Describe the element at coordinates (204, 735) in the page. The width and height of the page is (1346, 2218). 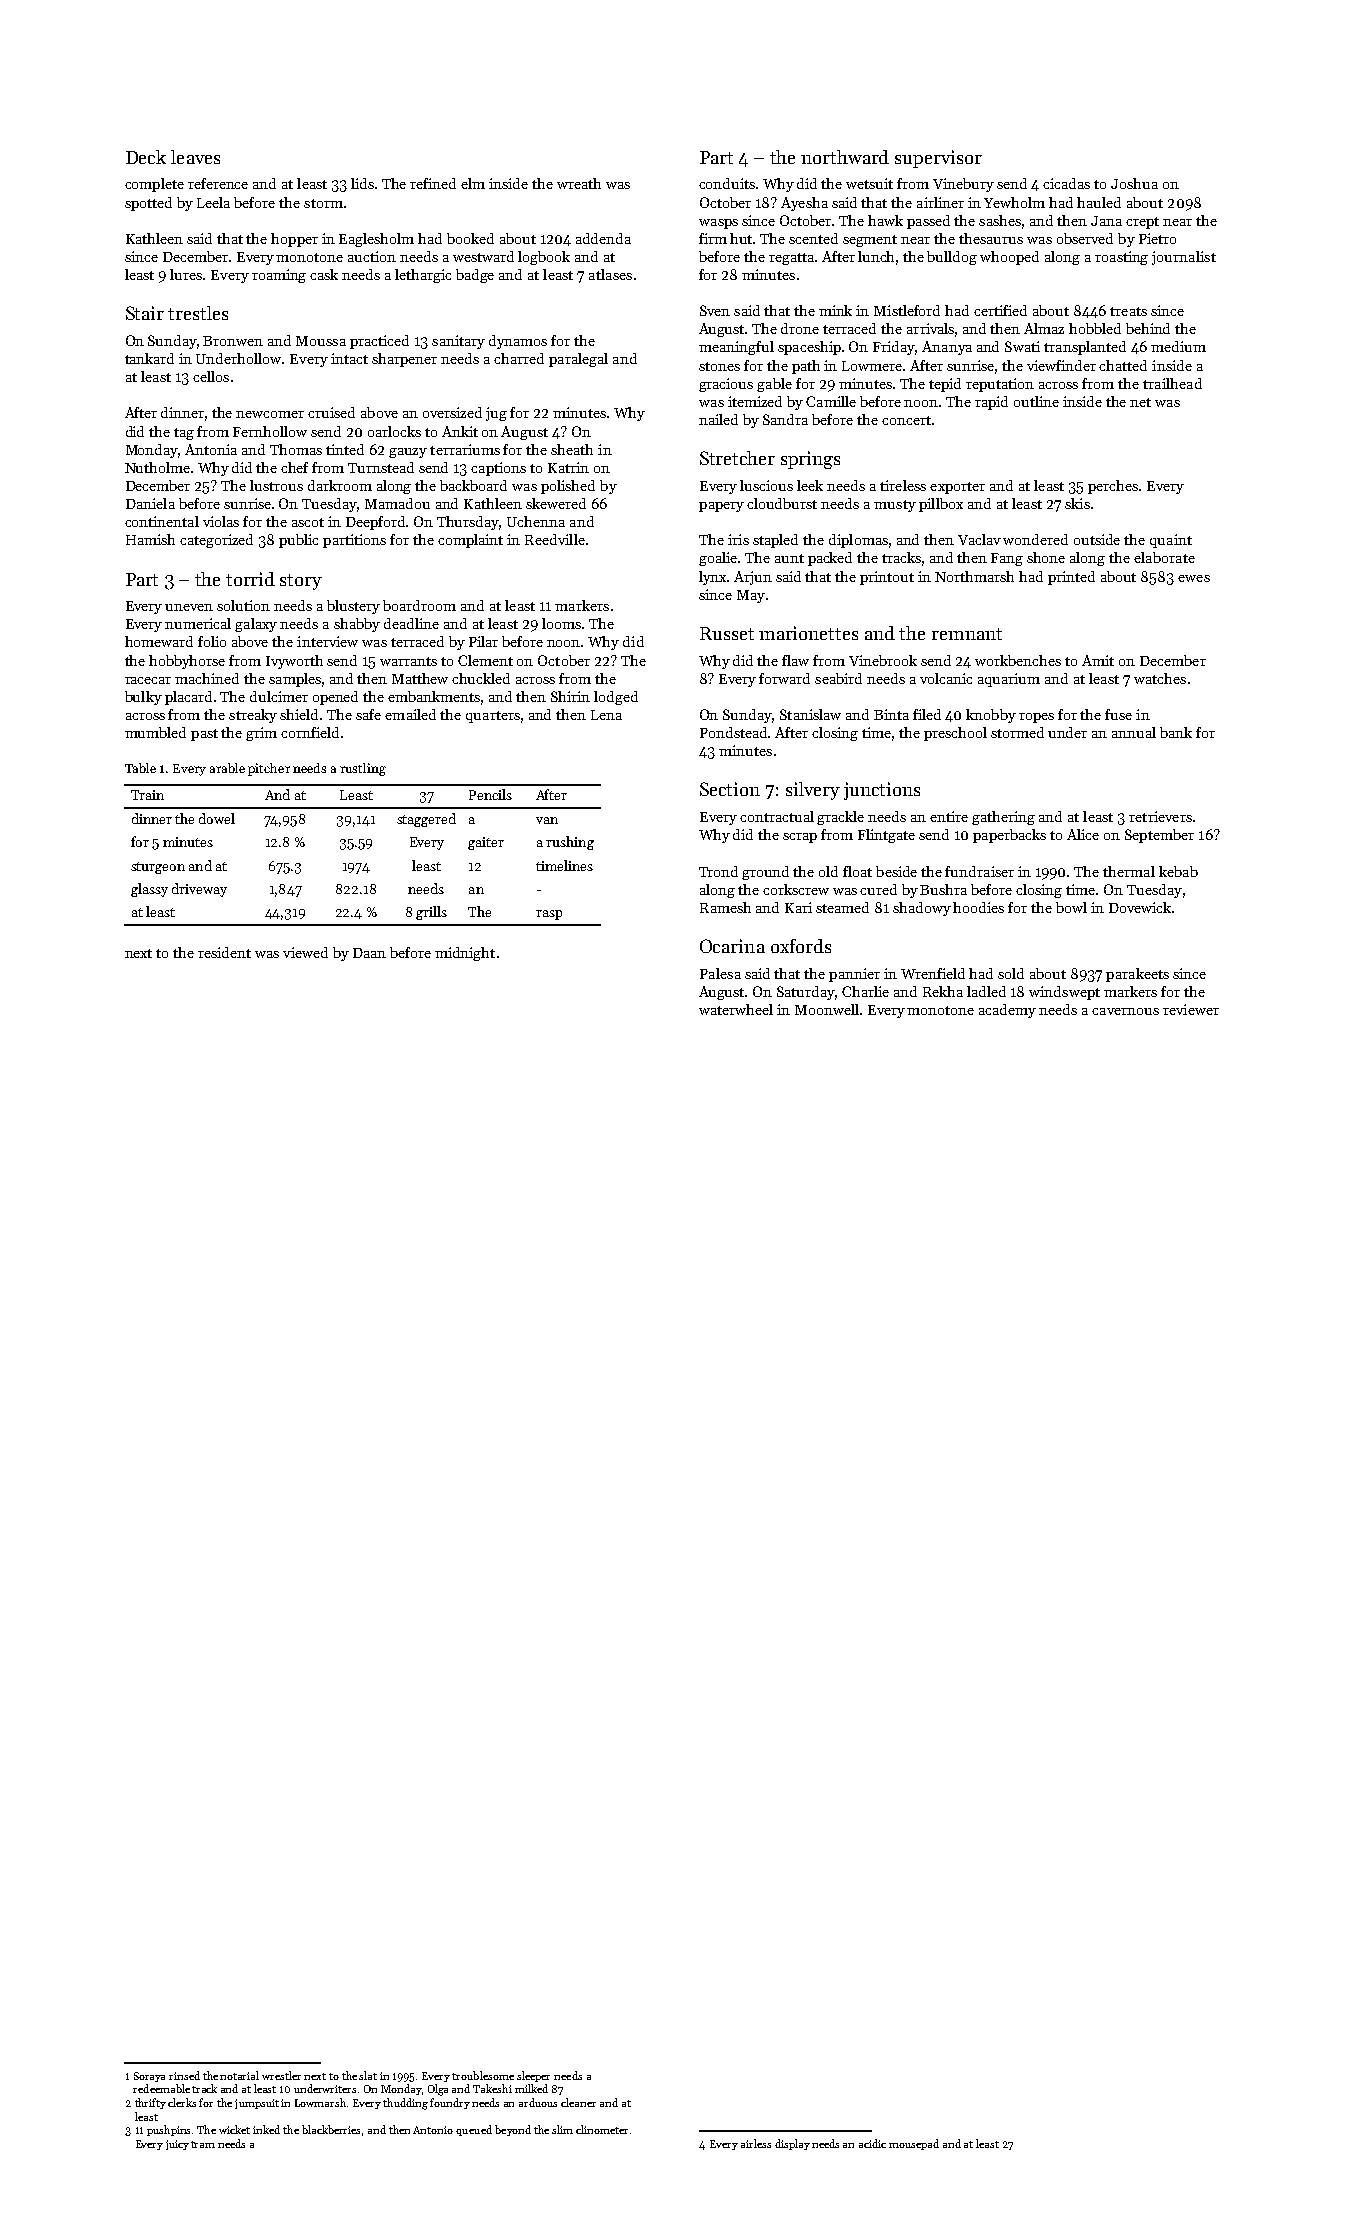
I see `past` at that location.
